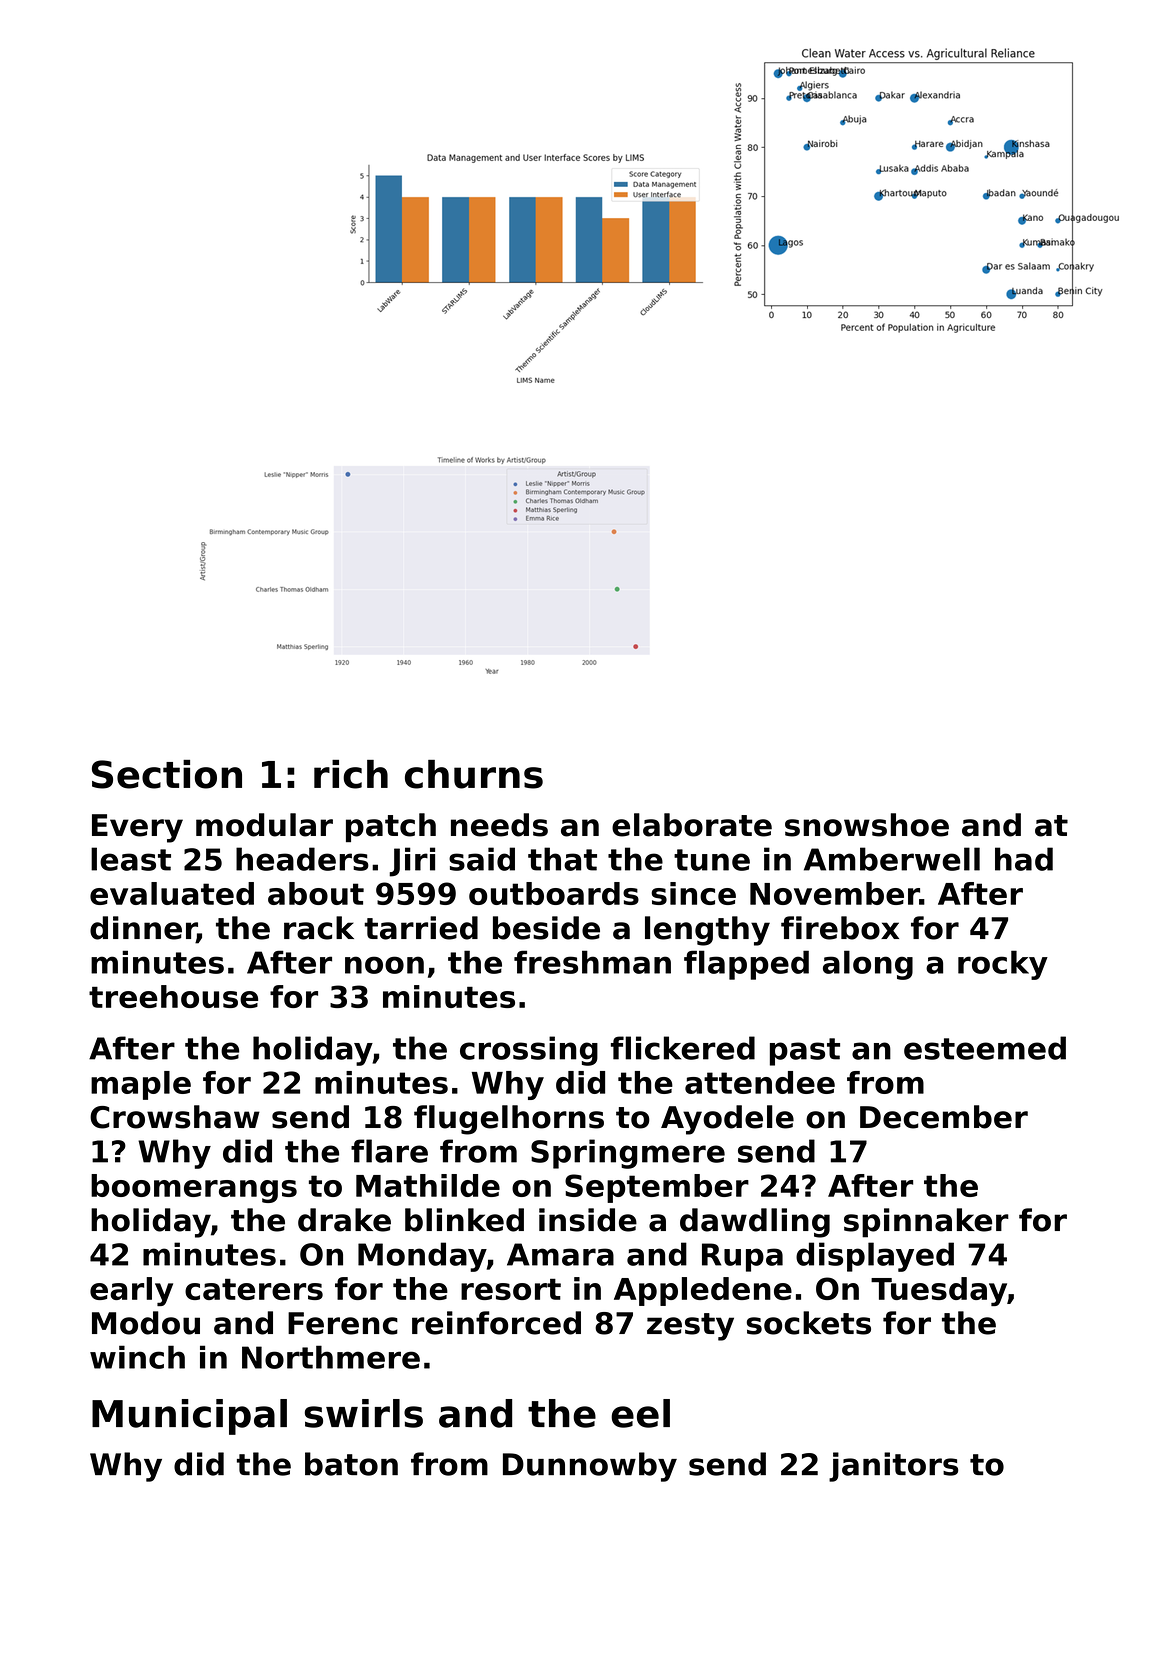 The image size is (1165, 1654). Describe the element at coordinates (690, 1327) in the screenshot. I see `zesty` at that location.
